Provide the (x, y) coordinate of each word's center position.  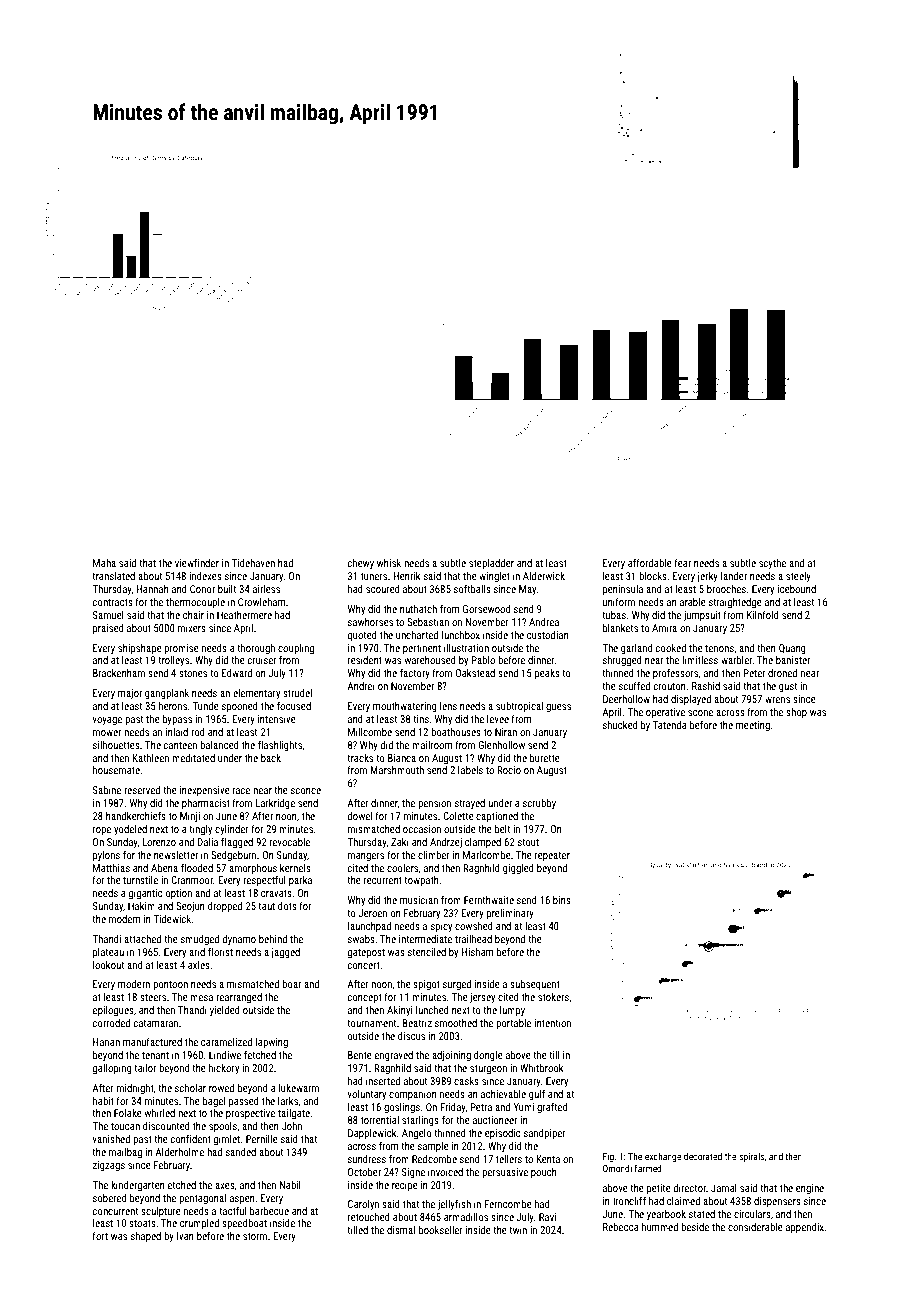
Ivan (185, 1236)
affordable (650, 563)
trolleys (173, 661)
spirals (751, 1157)
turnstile (140, 880)
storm (255, 1236)
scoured (383, 589)
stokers (553, 997)
